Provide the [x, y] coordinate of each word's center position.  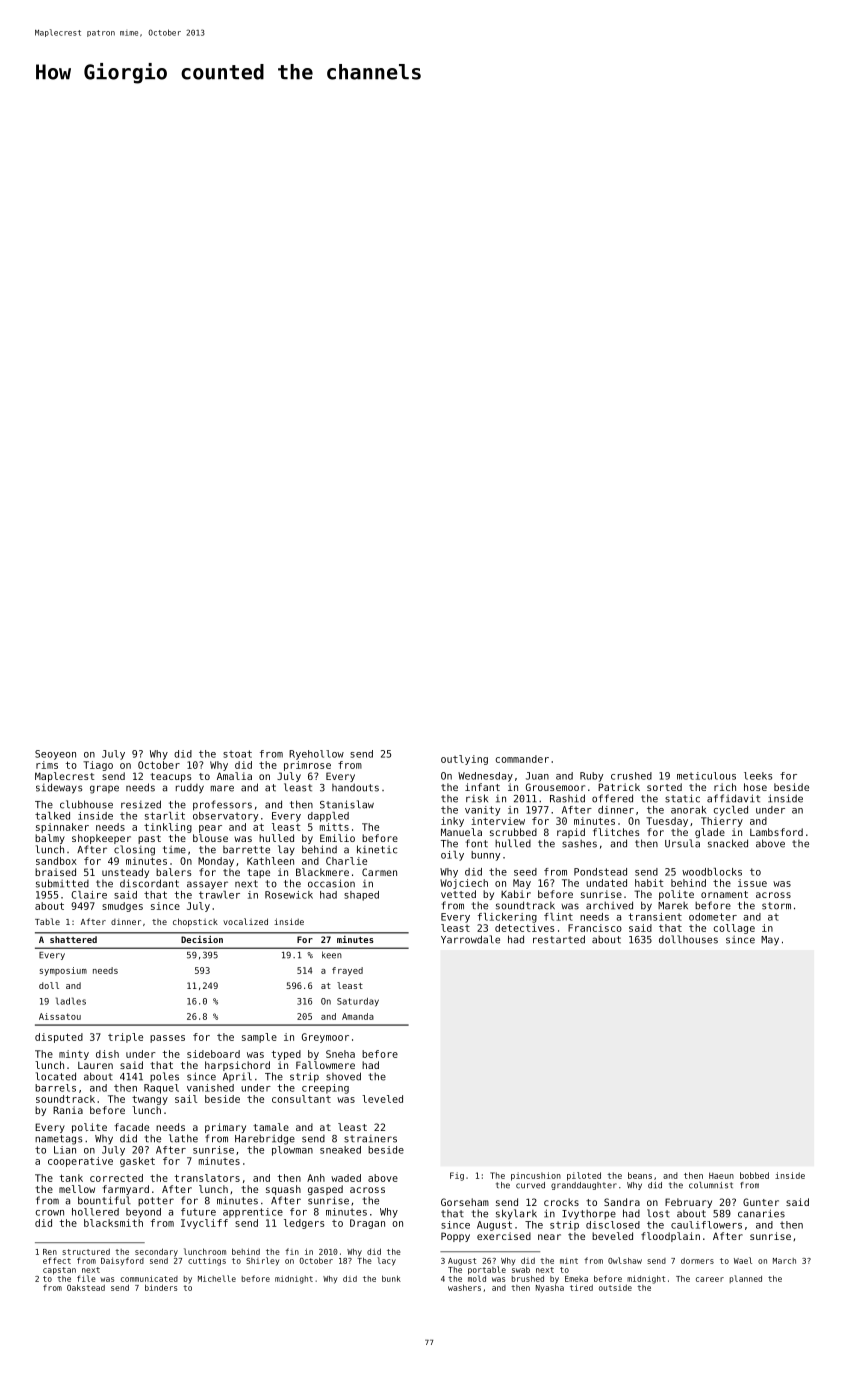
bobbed [754, 1175]
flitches [616, 832]
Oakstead [86, 1287]
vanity [482, 811]
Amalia [234, 776]
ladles [71, 1001]
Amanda [358, 1016]
